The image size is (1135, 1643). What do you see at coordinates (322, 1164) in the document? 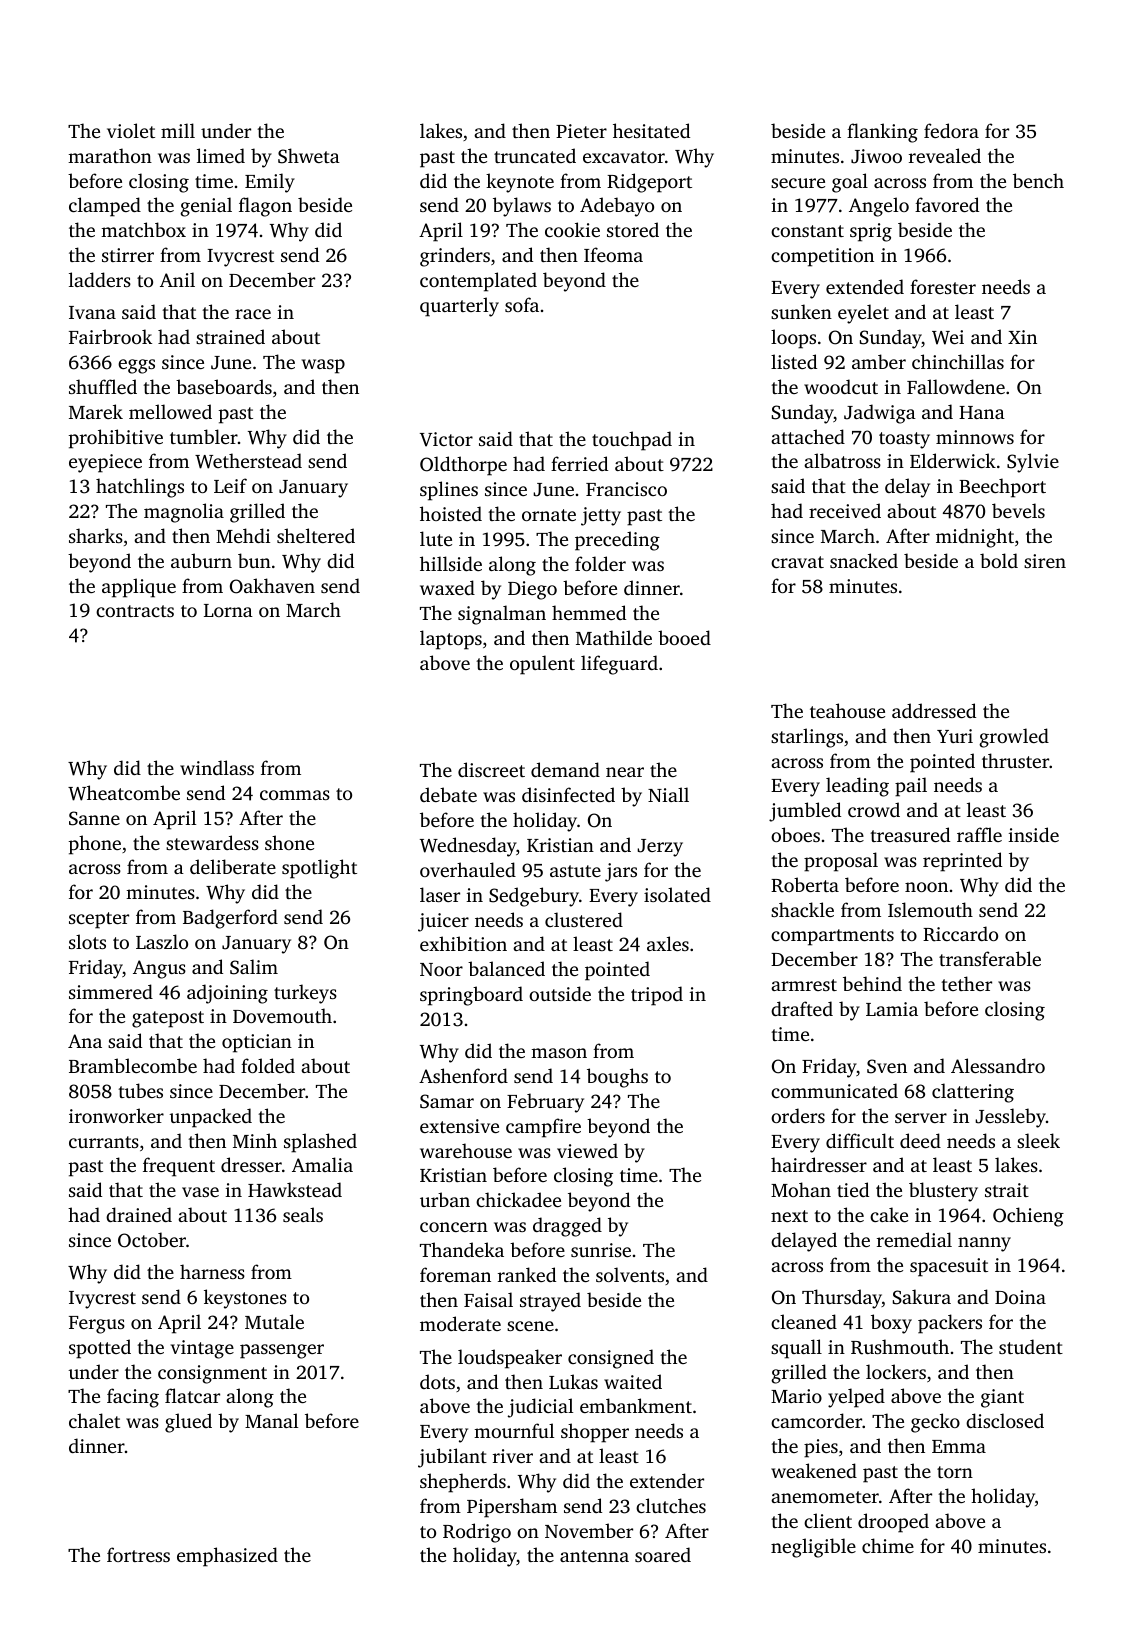
I see `Amalia` at bounding box center [322, 1164].
